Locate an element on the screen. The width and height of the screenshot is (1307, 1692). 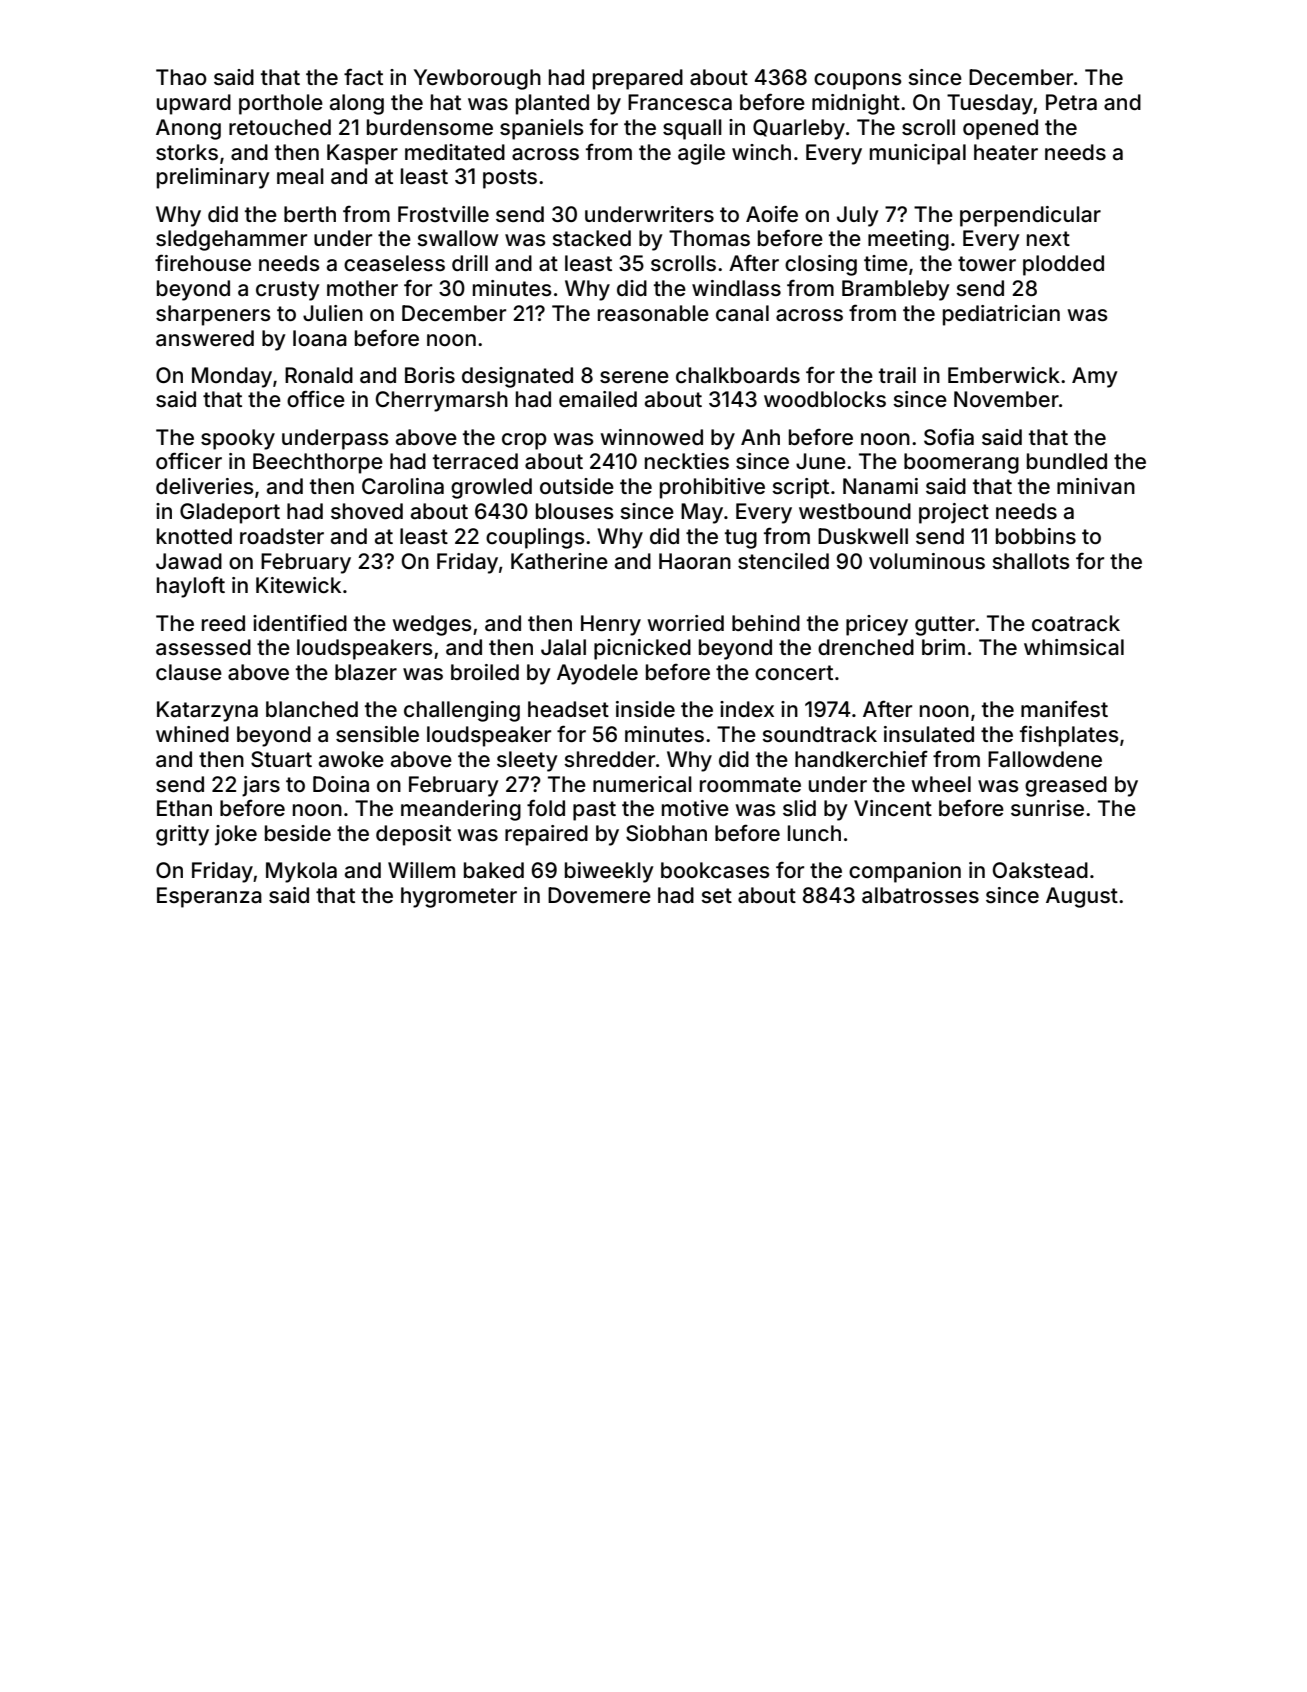
fact is located at coordinates (363, 77).
